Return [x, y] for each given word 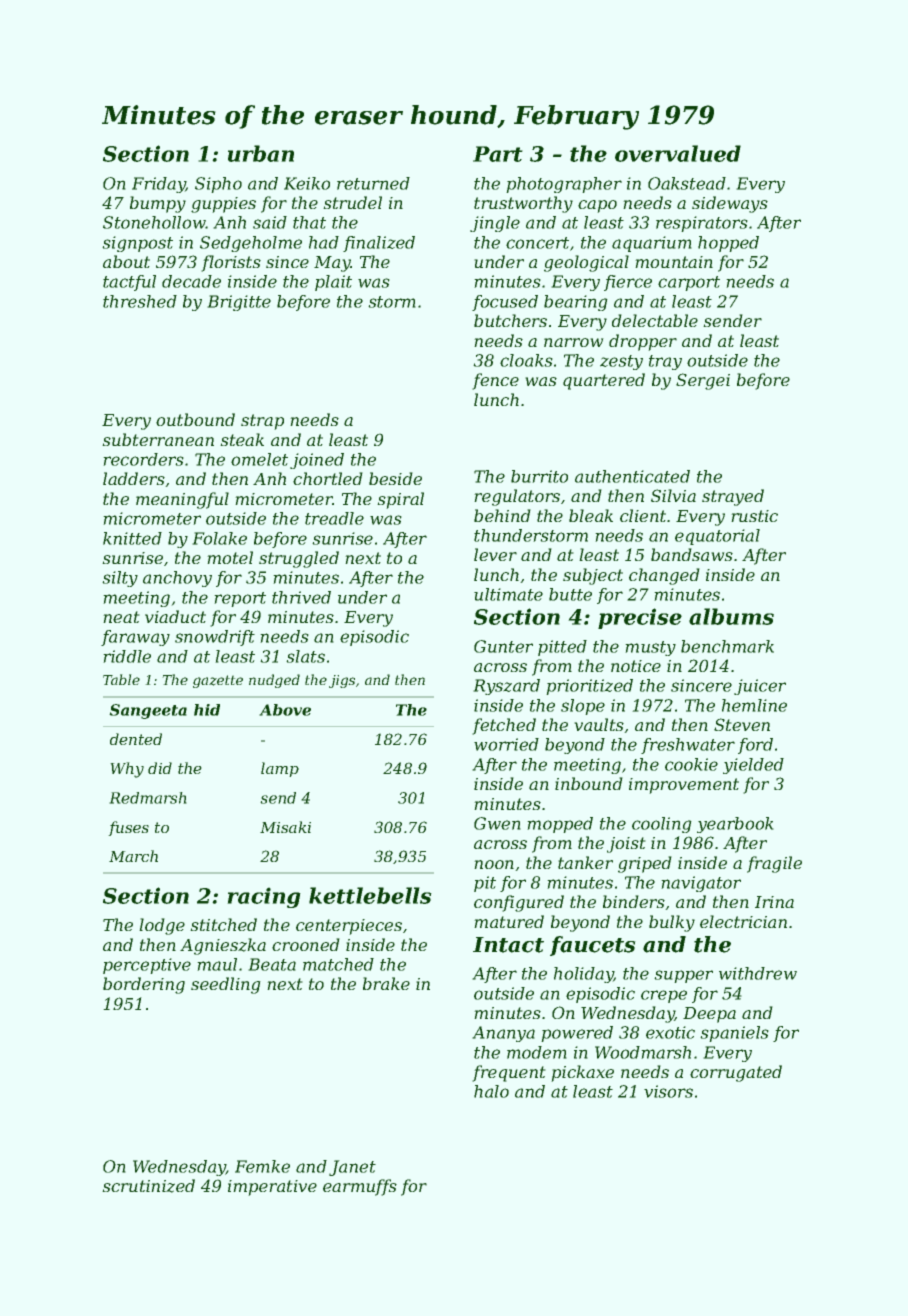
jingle [495, 224]
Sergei [703, 381]
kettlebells [370, 895]
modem [537, 1052]
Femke [262, 1166]
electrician [743, 921]
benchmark [727, 646]
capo [597, 206]
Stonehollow [154, 222]
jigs [342, 681]
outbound [195, 419]
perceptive [147, 966]
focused [505, 303]
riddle [127, 656]
